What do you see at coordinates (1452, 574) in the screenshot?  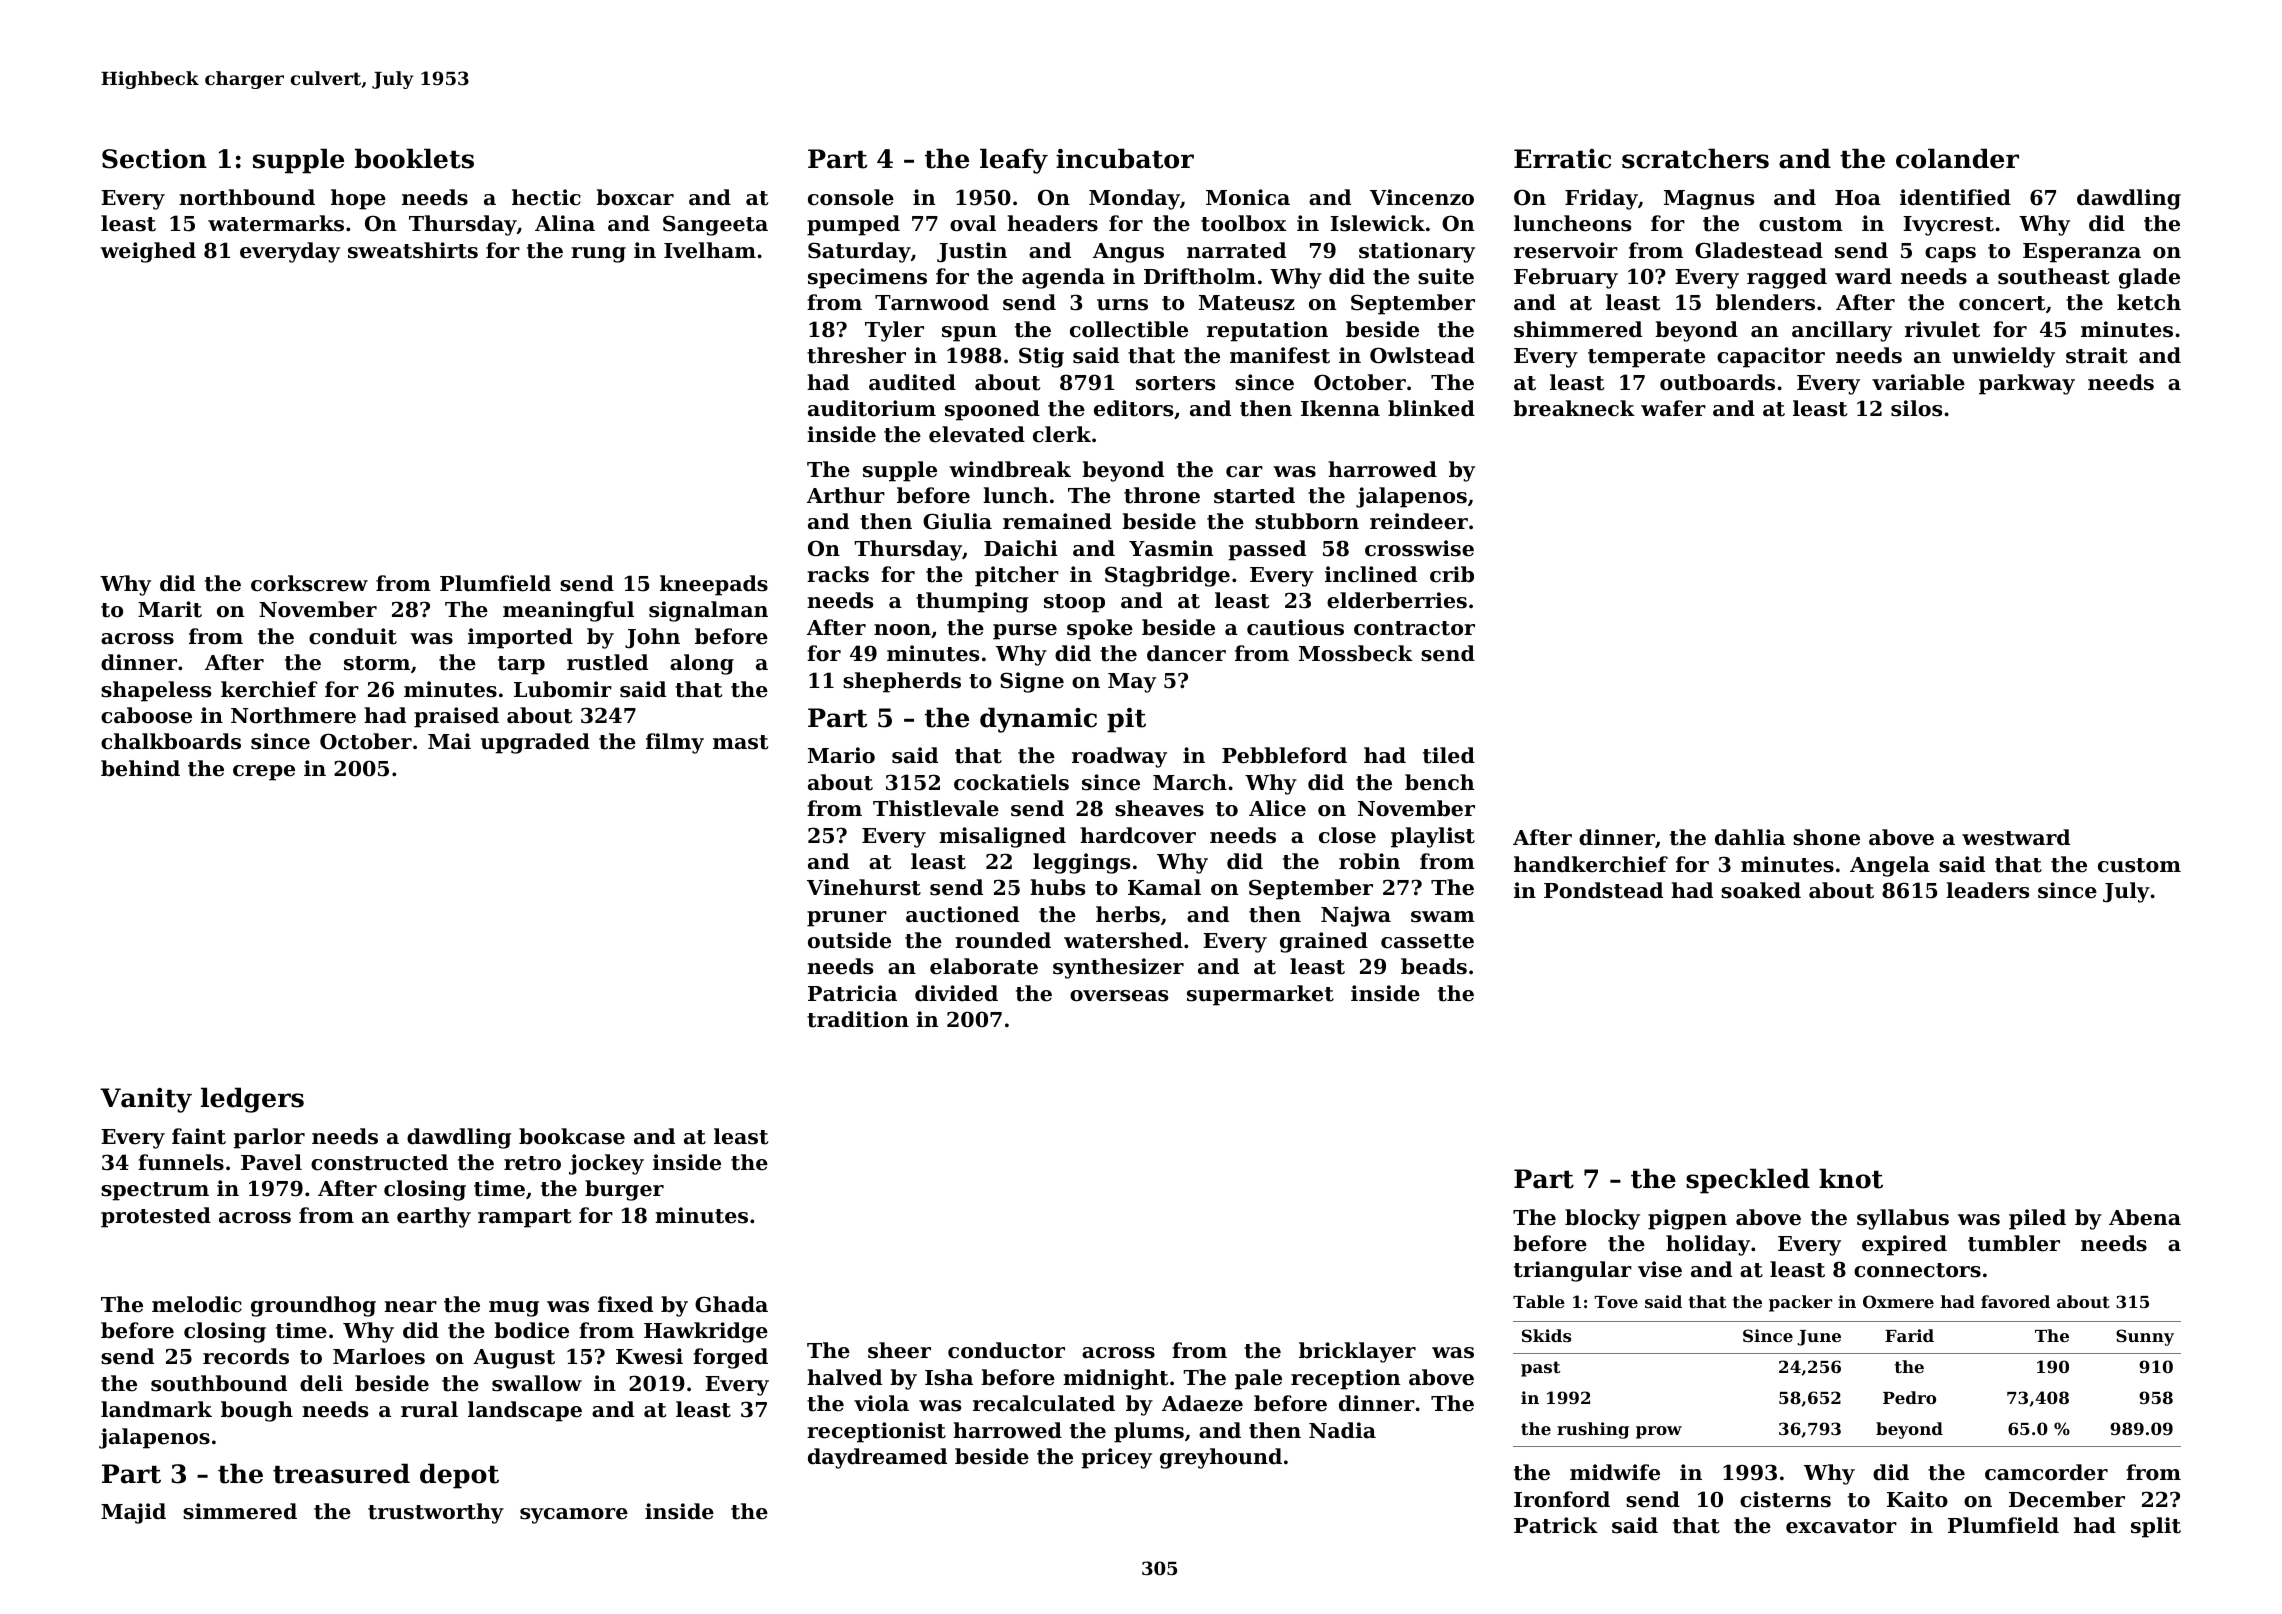 I see `crib` at bounding box center [1452, 574].
